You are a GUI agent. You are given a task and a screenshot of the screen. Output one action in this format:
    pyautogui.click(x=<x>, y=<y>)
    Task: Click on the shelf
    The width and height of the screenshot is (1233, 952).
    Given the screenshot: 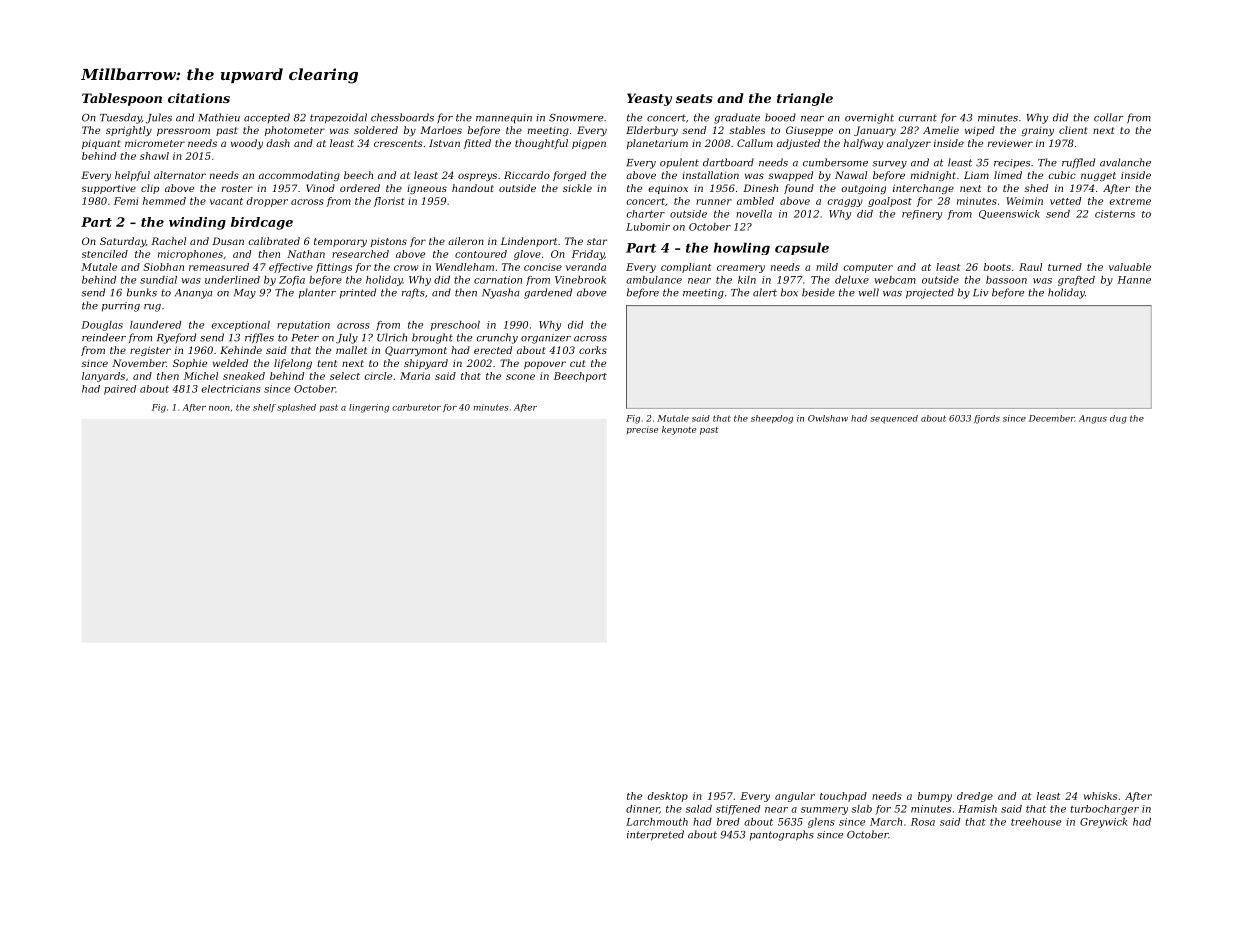 What is the action you would take?
    pyautogui.click(x=264, y=408)
